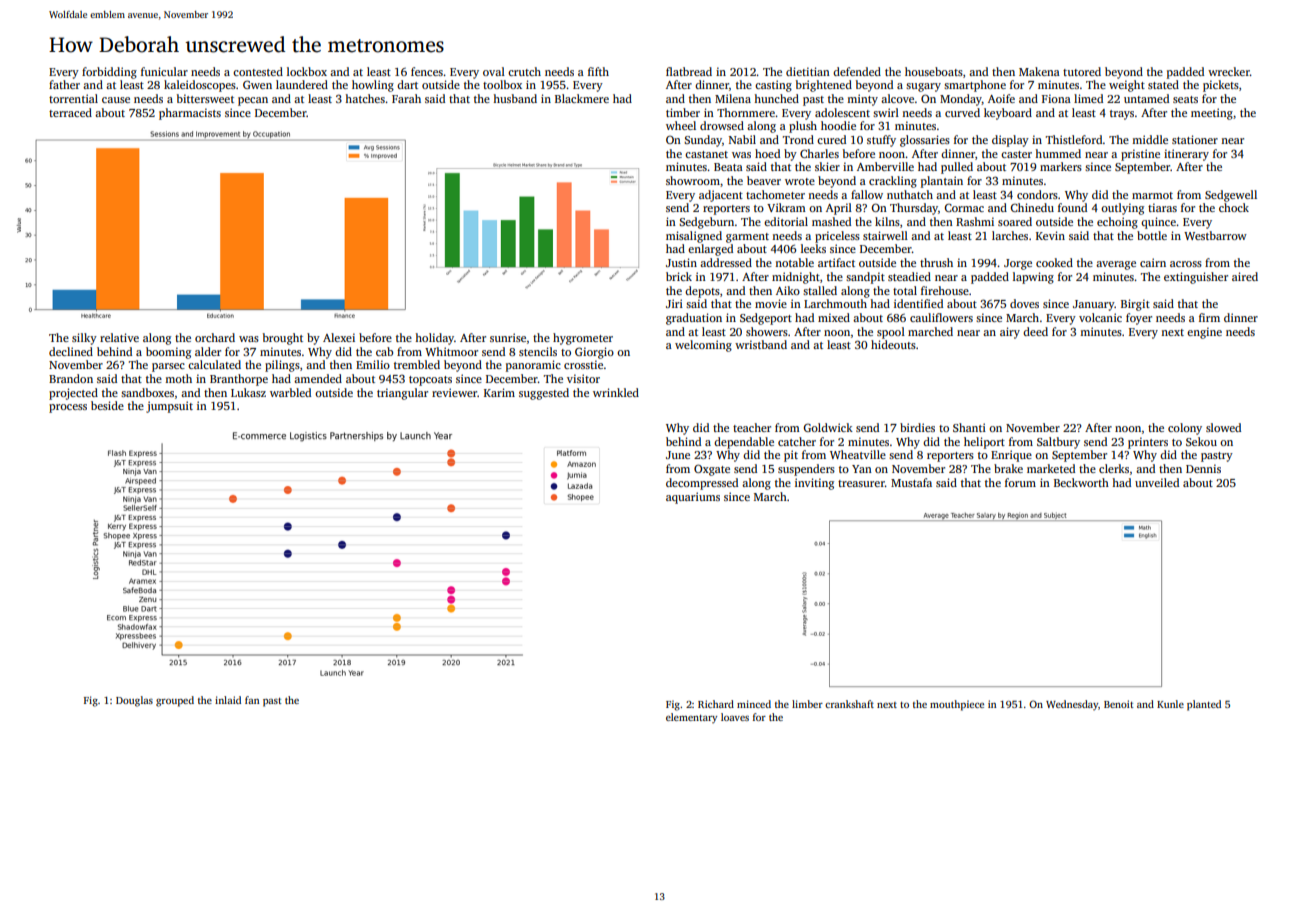 The width and height of the page is (1308, 924). I want to click on pecan, so click(253, 101).
